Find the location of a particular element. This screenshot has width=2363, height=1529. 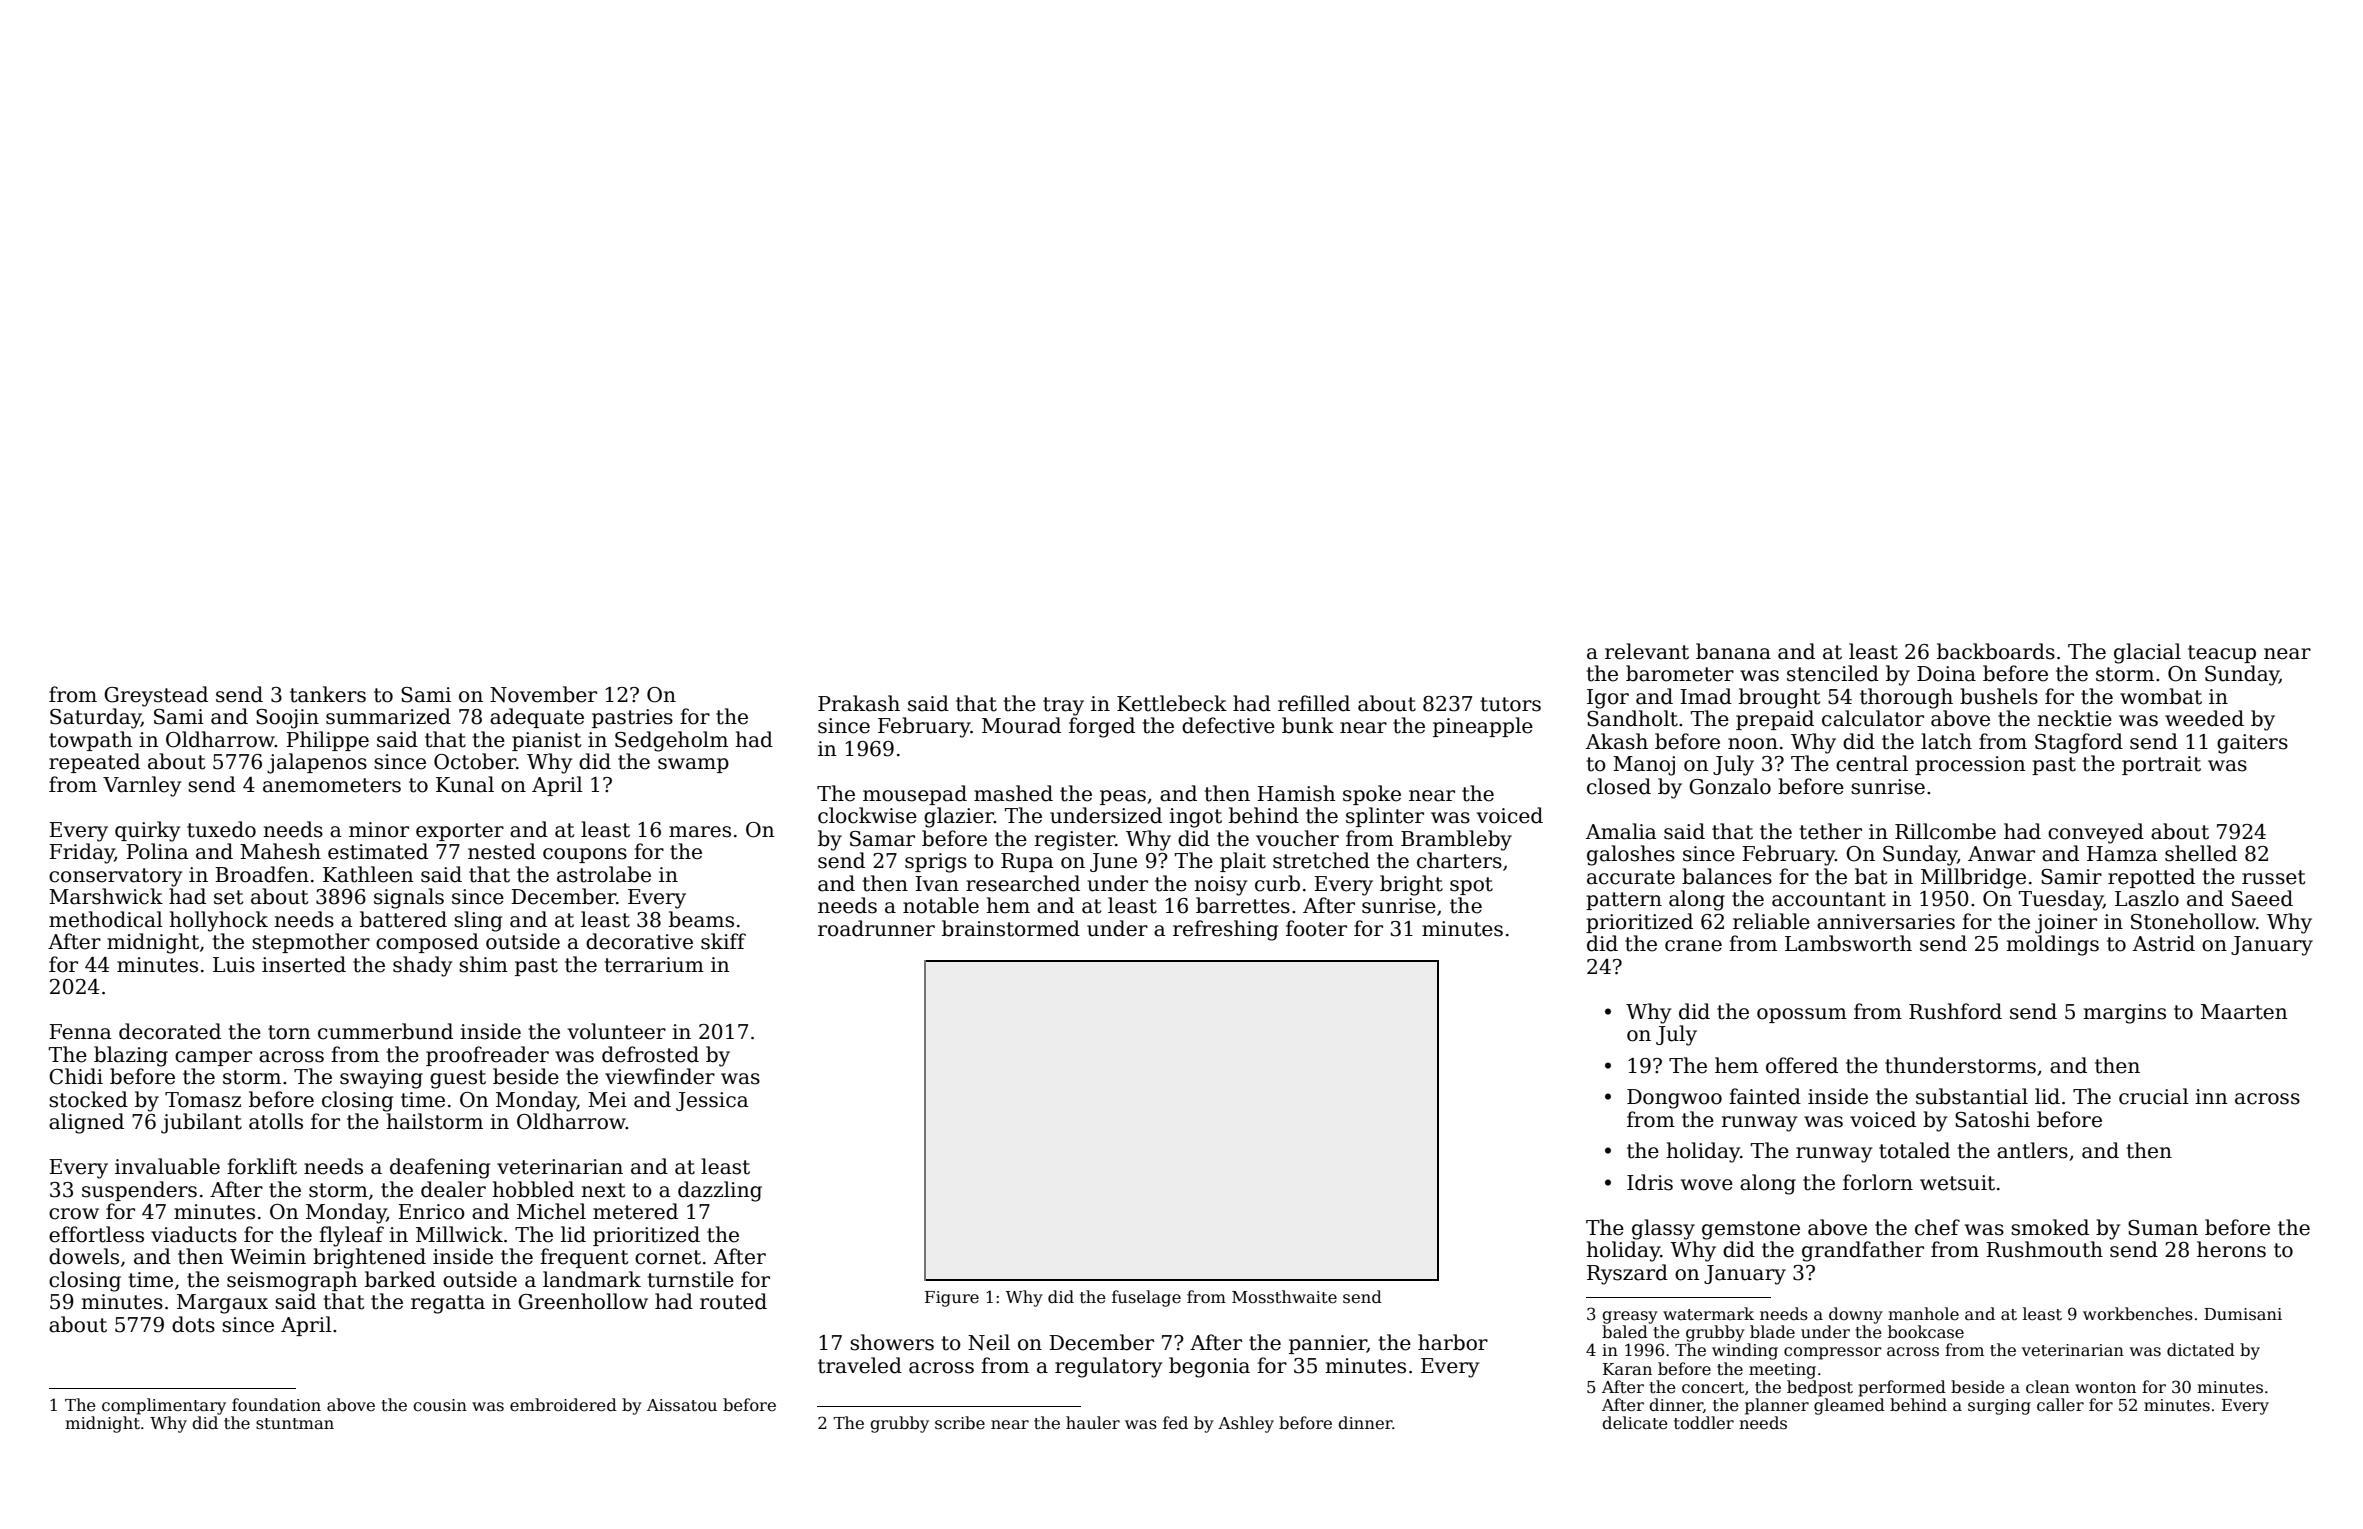

Dongwoo is located at coordinates (1674, 1099).
